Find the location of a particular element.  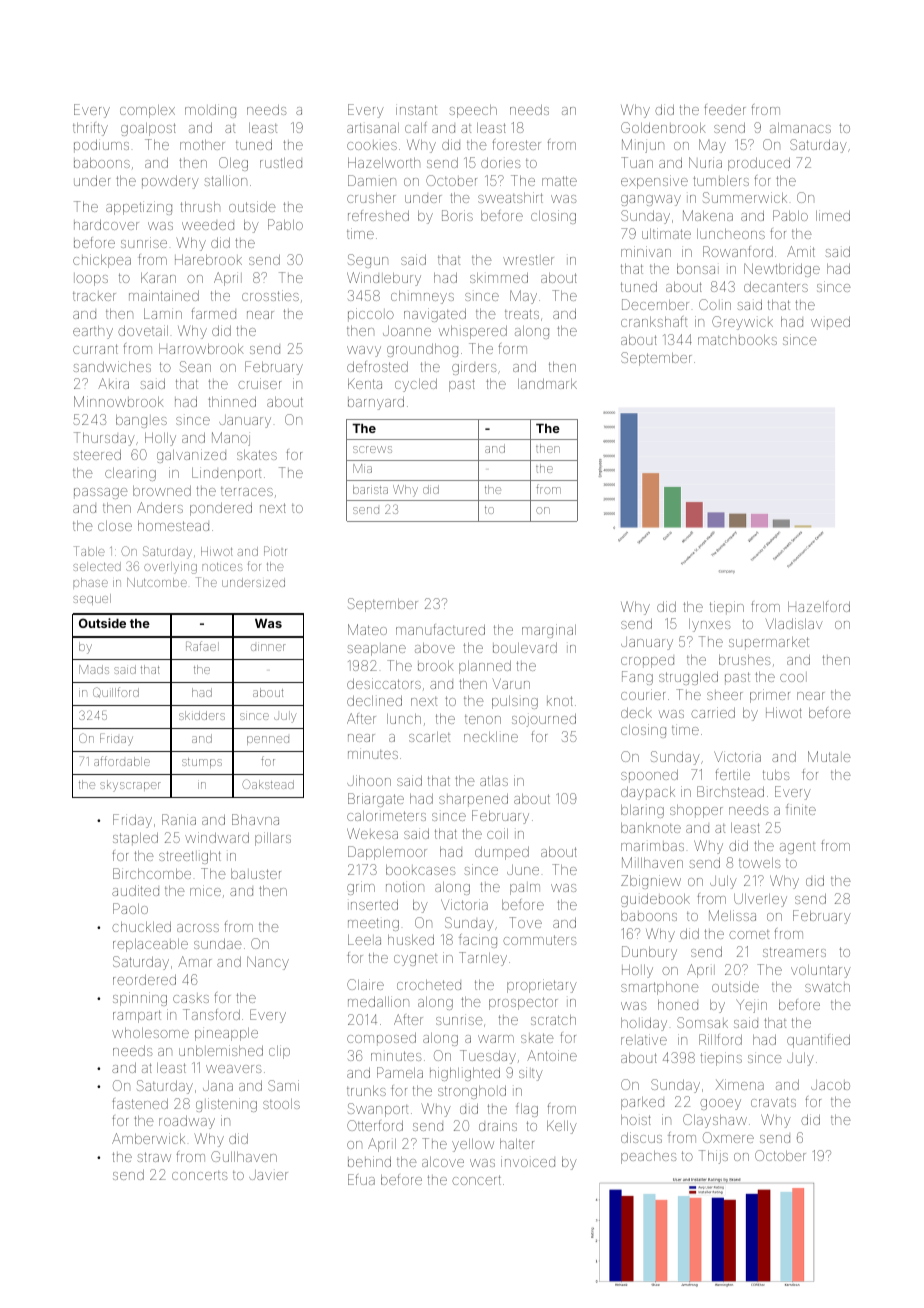

stumps is located at coordinates (202, 763).
